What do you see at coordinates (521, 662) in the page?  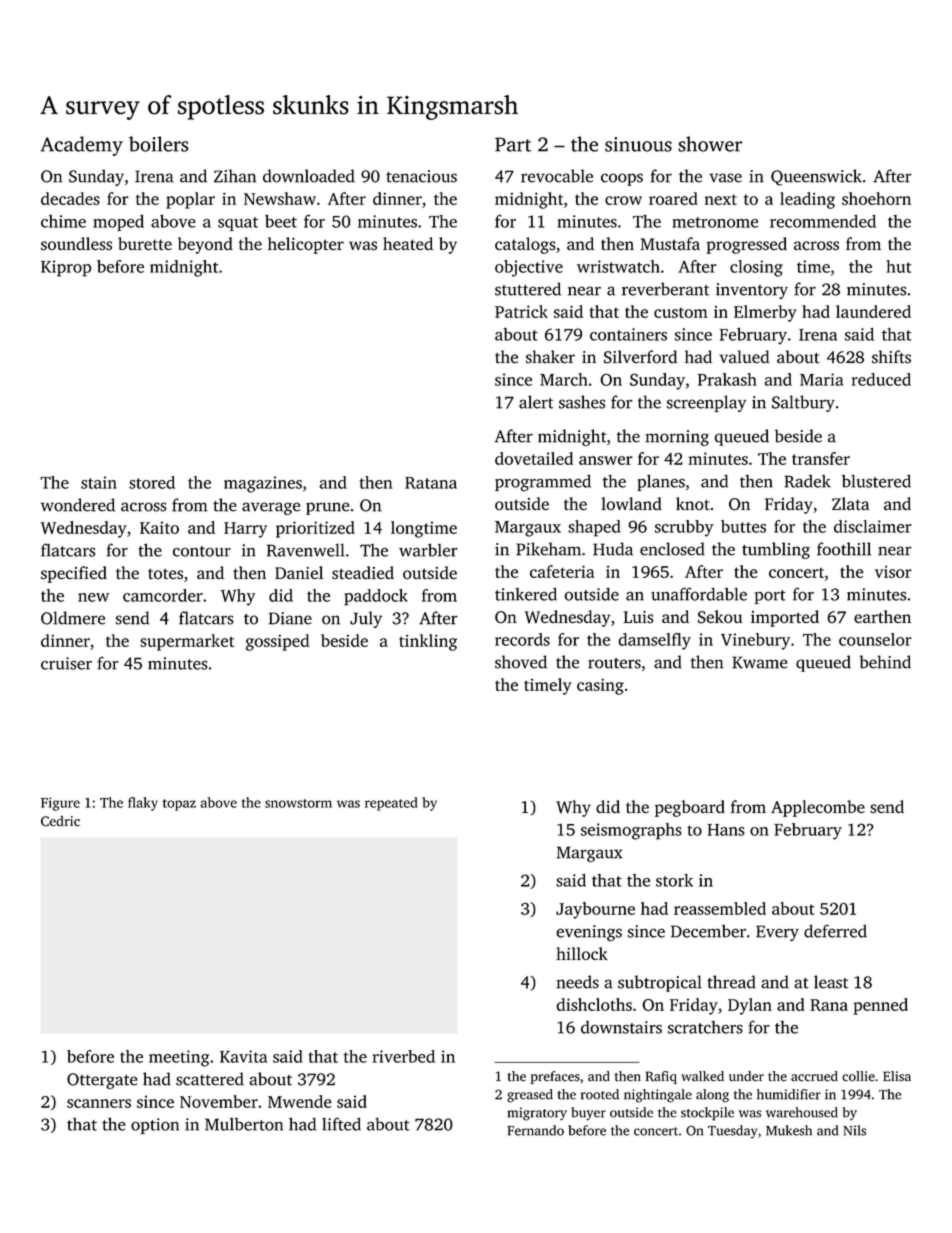 I see `shoved` at bounding box center [521, 662].
